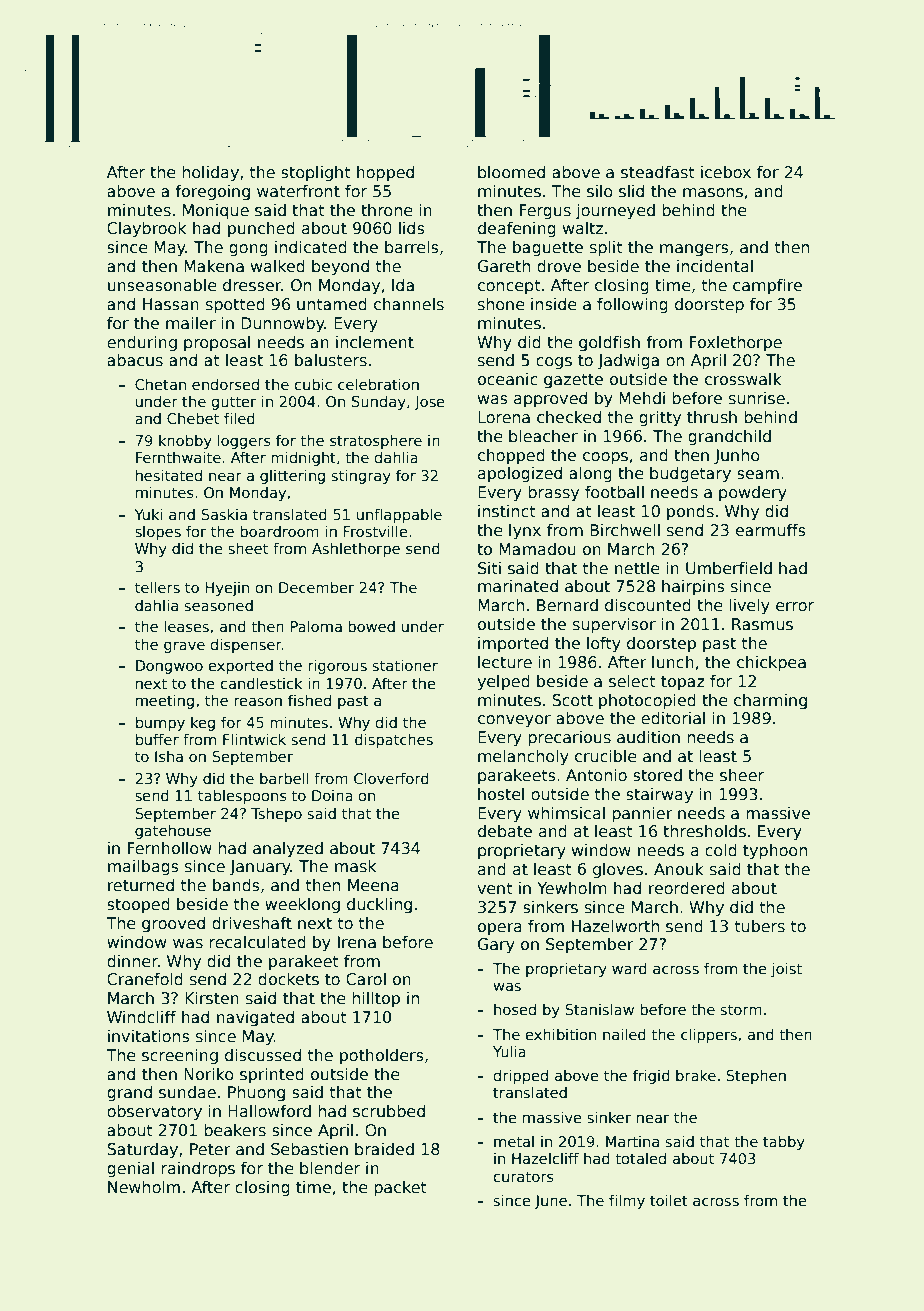  Describe the element at coordinates (146, 230) in the image. I see `Claybrook` at that location.
